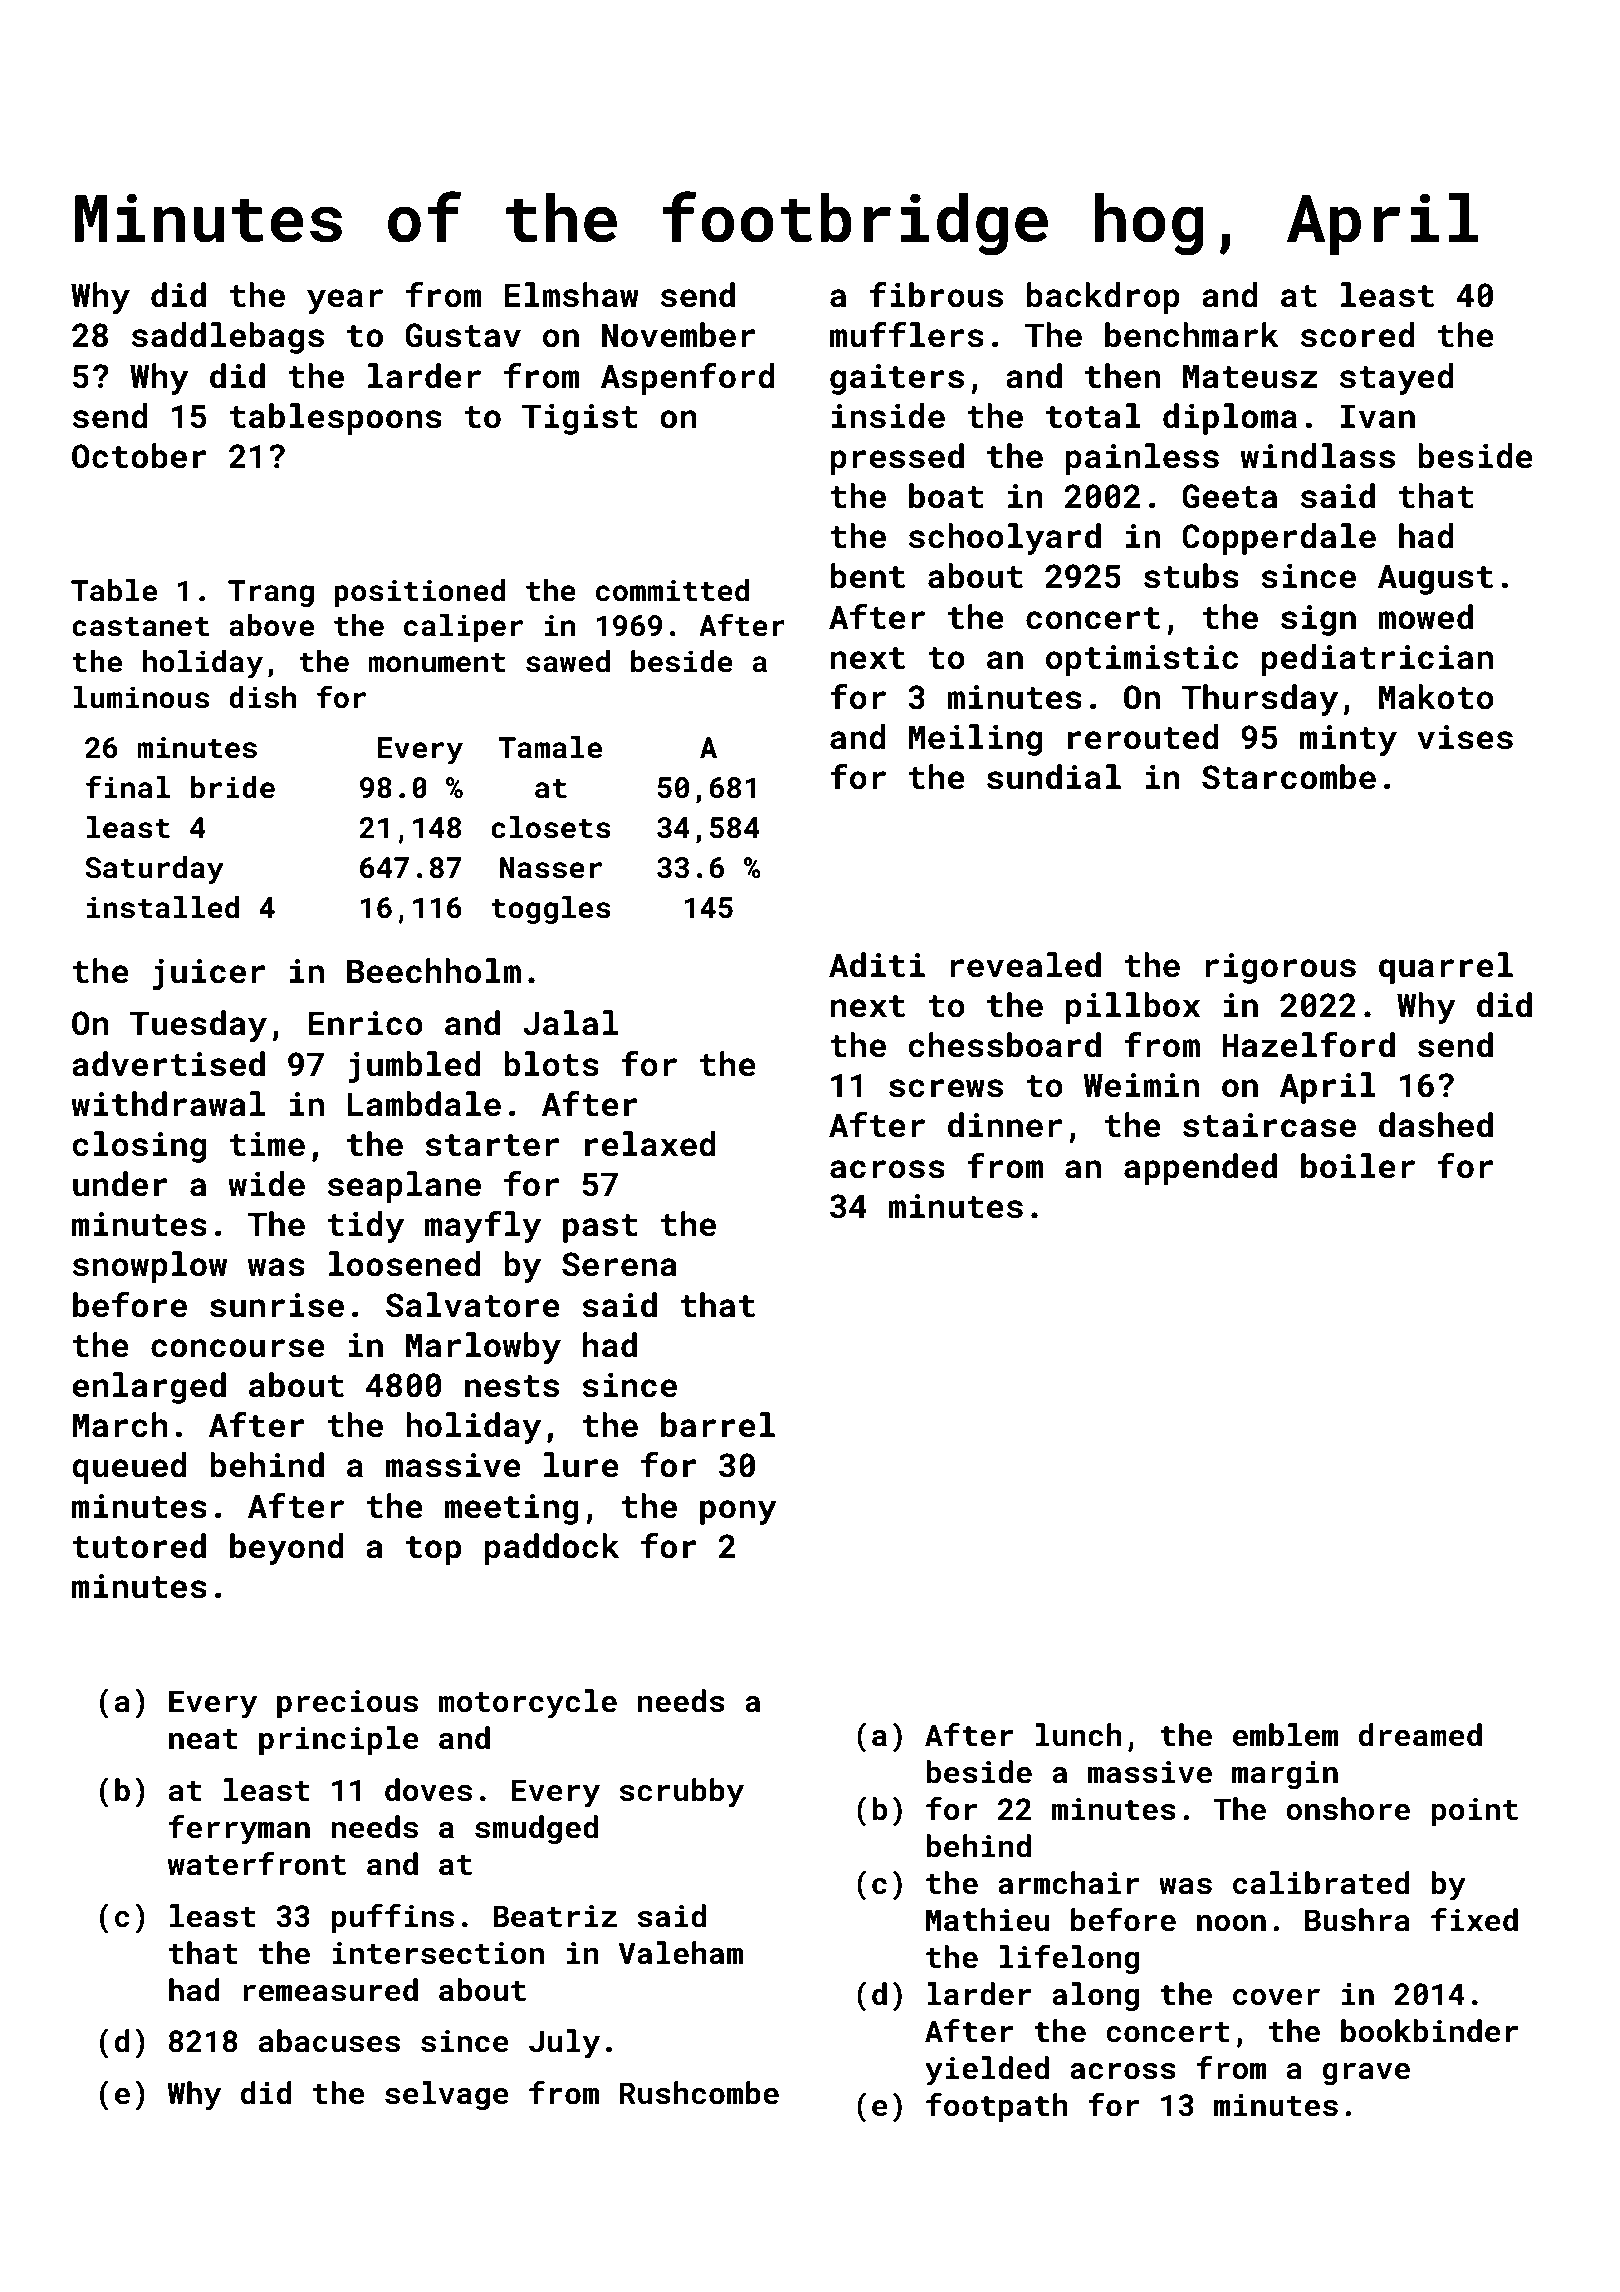  What do you see at coordinates (492, 1145) in the screenshot?
I see `starter` at bounding box center [492, 1145].
